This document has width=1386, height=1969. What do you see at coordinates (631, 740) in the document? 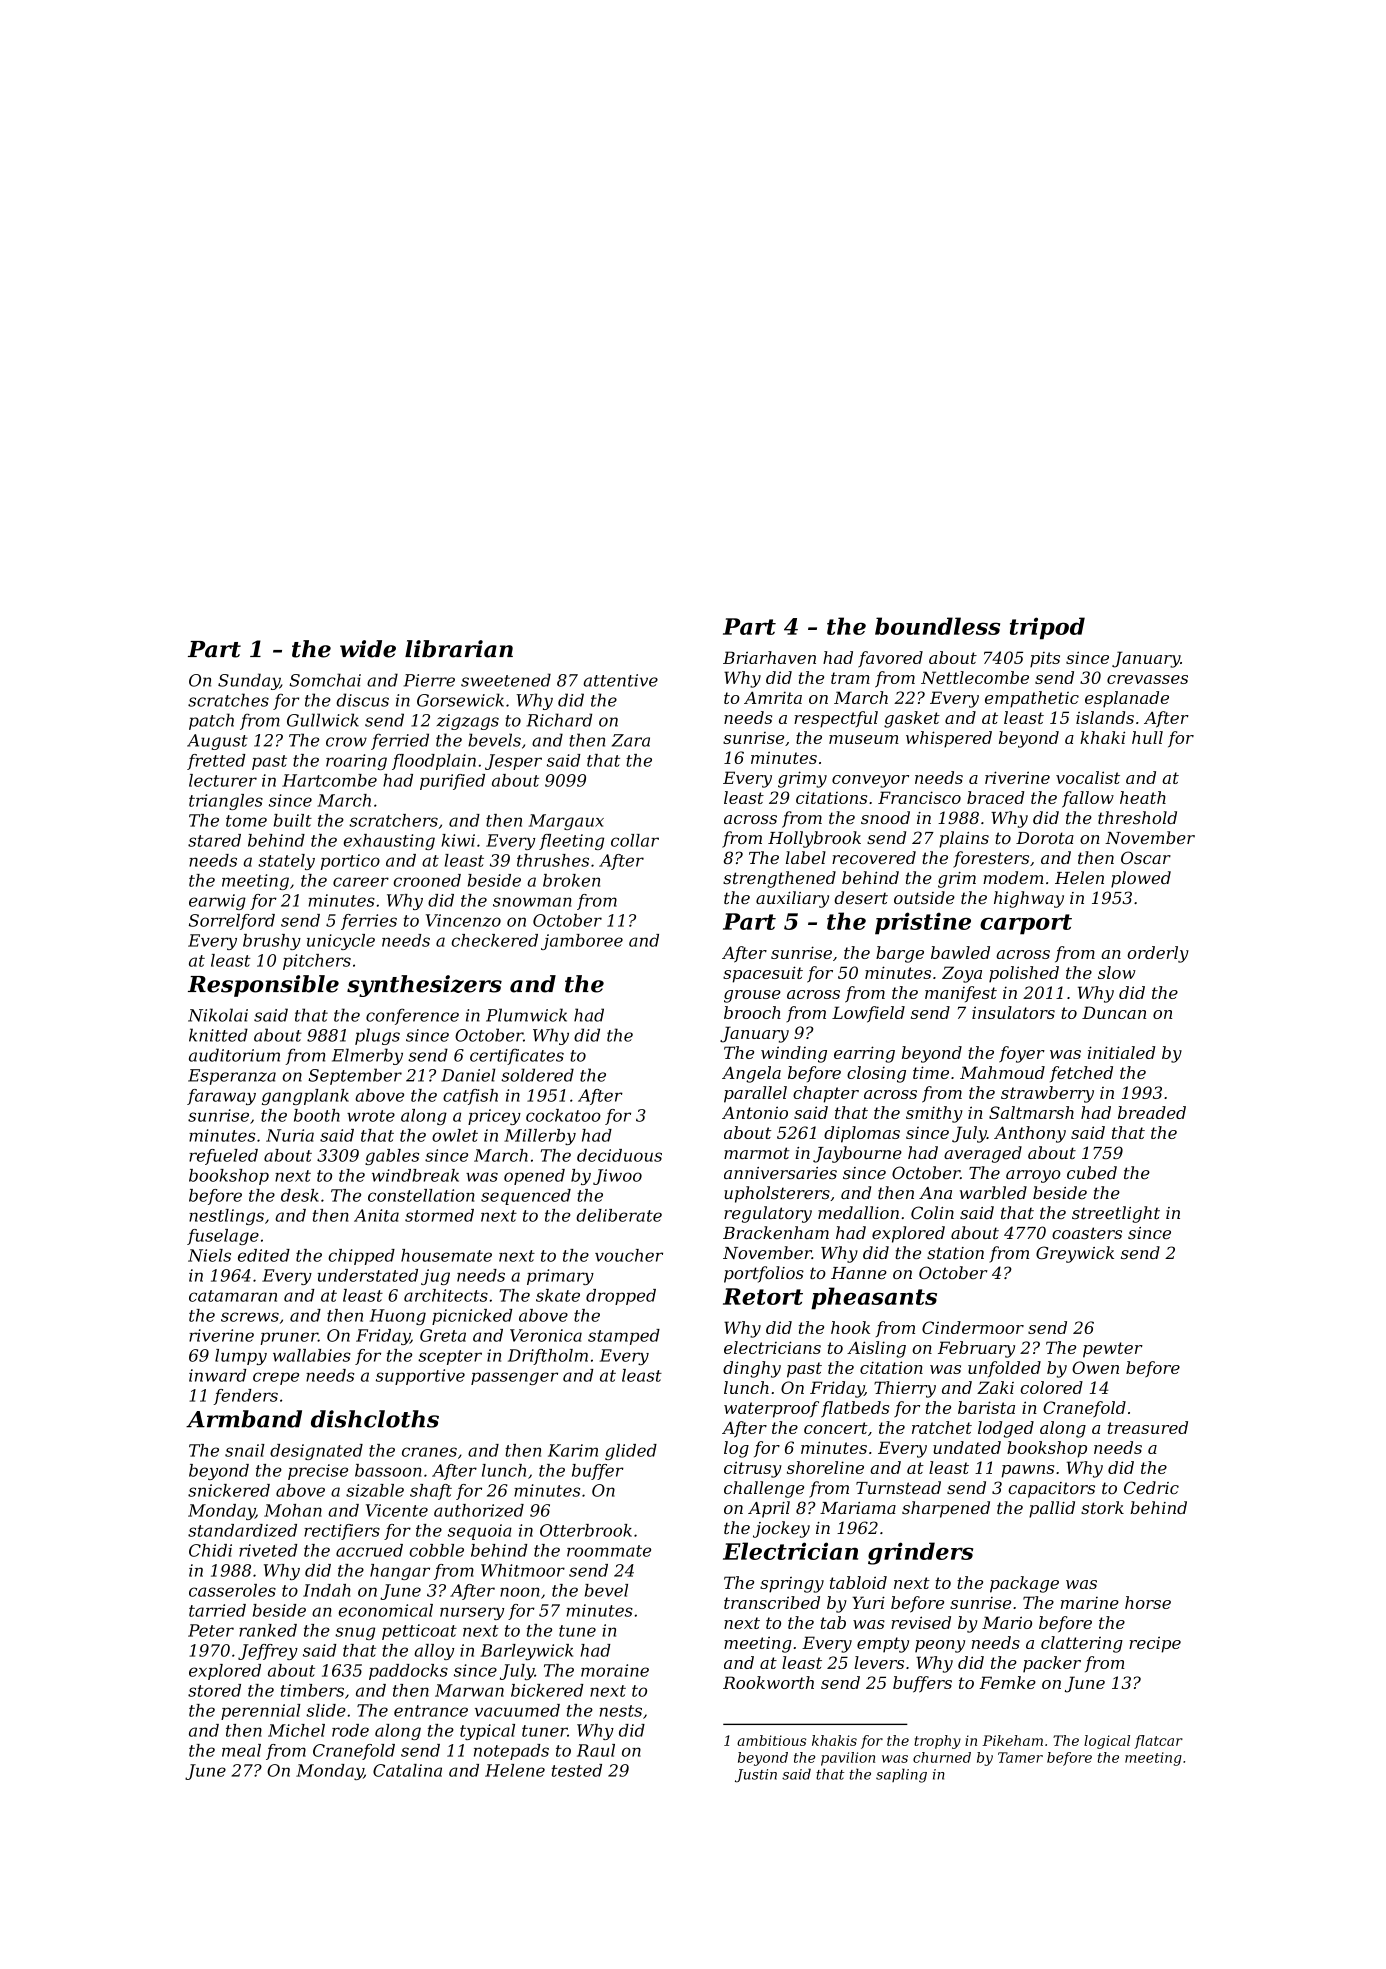
I see `Zara` at bounding box center [631, 740].
